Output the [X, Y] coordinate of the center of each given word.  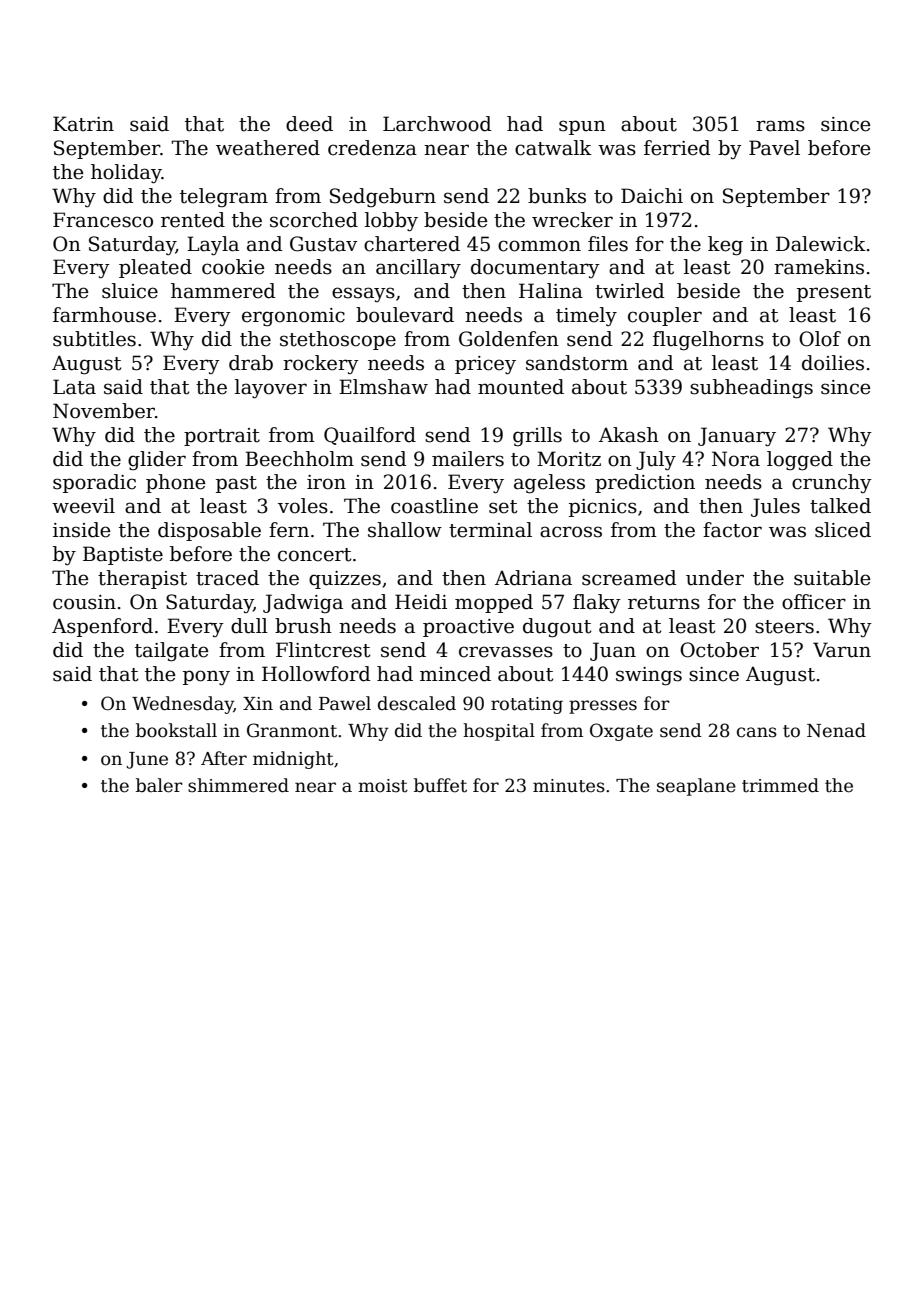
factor [732, 530]
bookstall [176, 730]
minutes [569, 786]
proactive [468, 628]
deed [309, 124]
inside [81, 530]
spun [582, 127]
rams [780, 126]
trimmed [780, 785]
